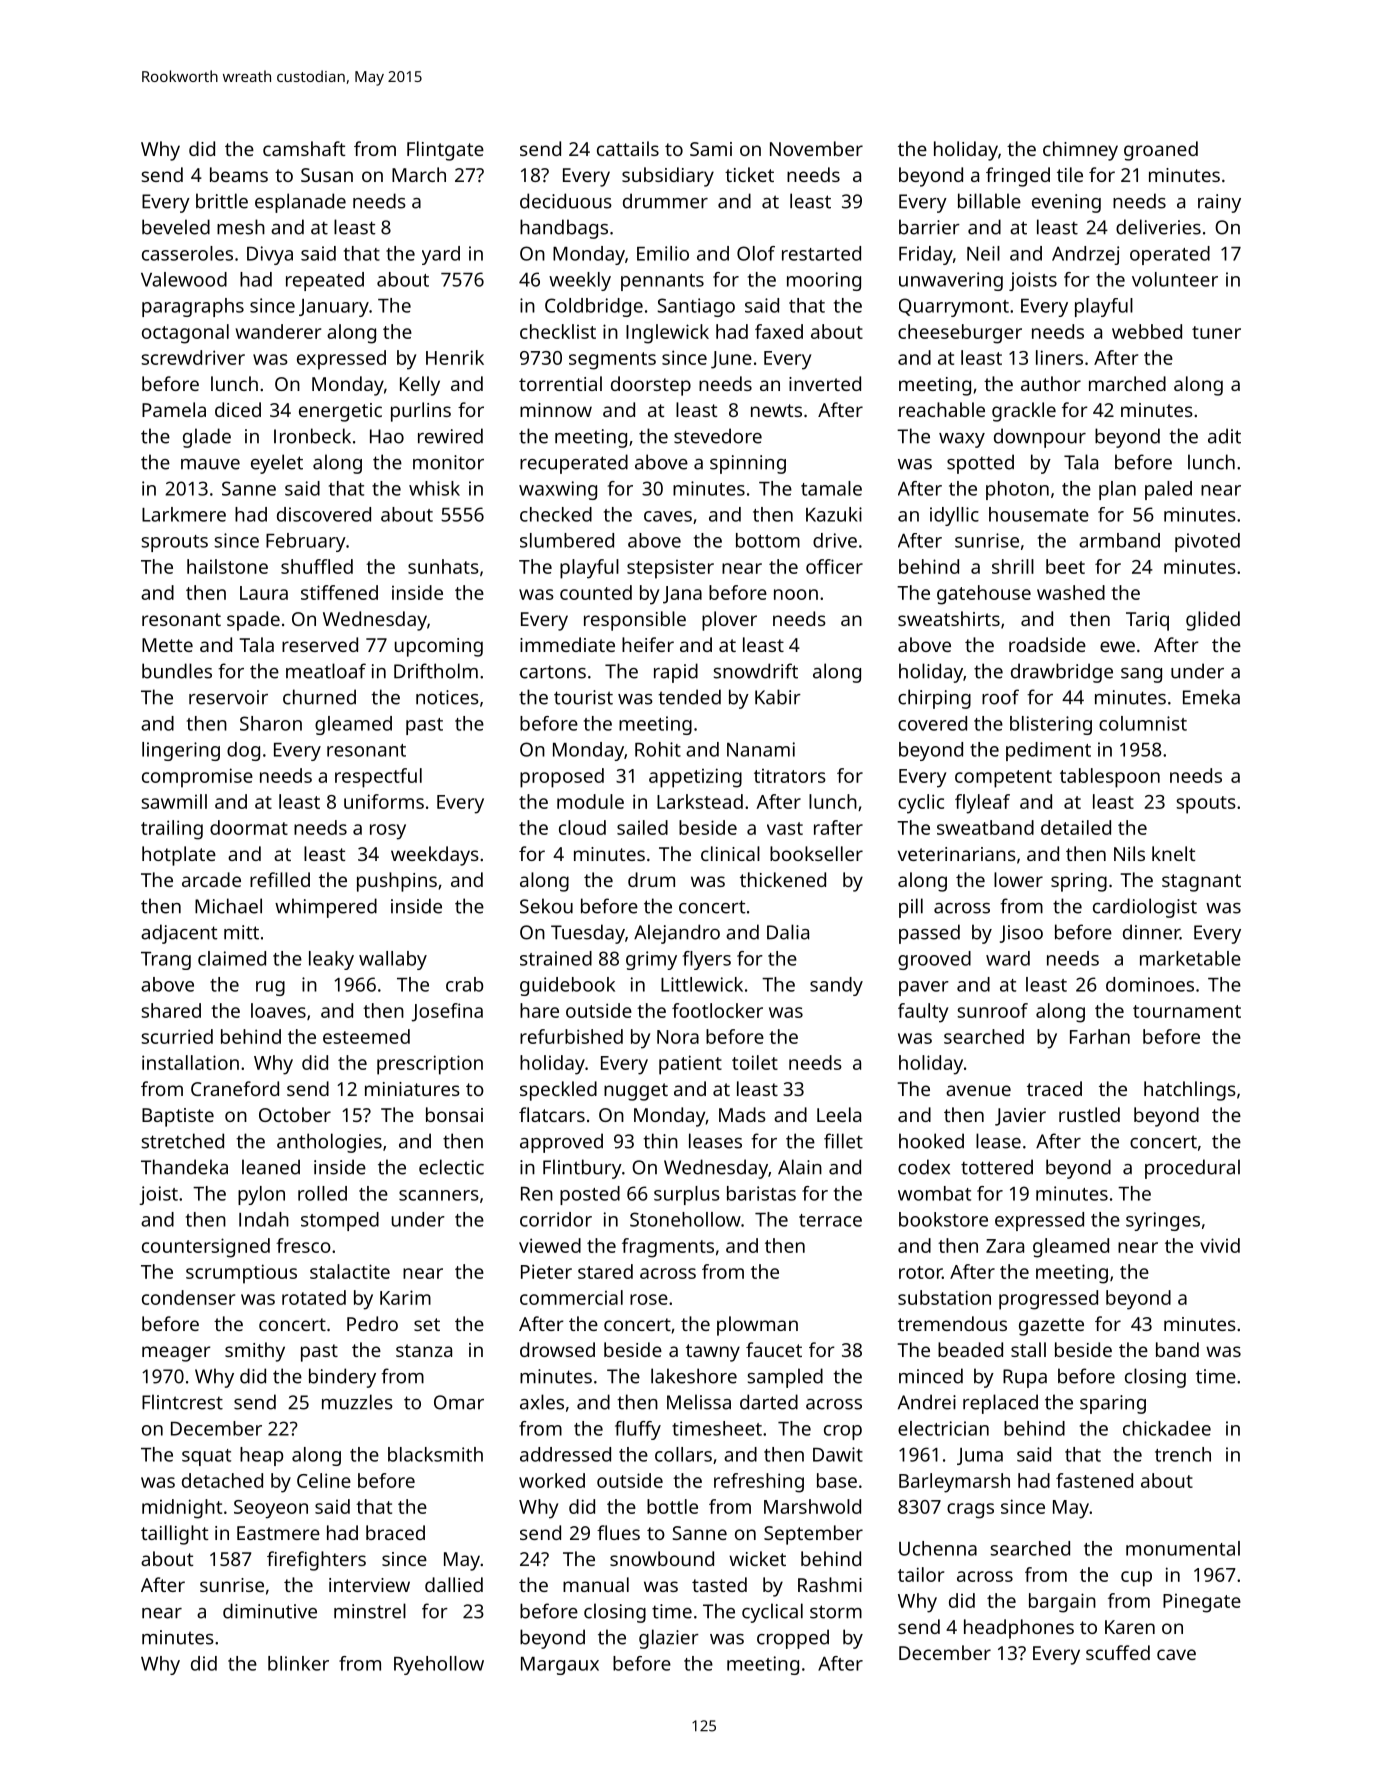  Describe the element at coordinates (685, 1219) in the screenshot. I see `Stonehollow` at that location.
